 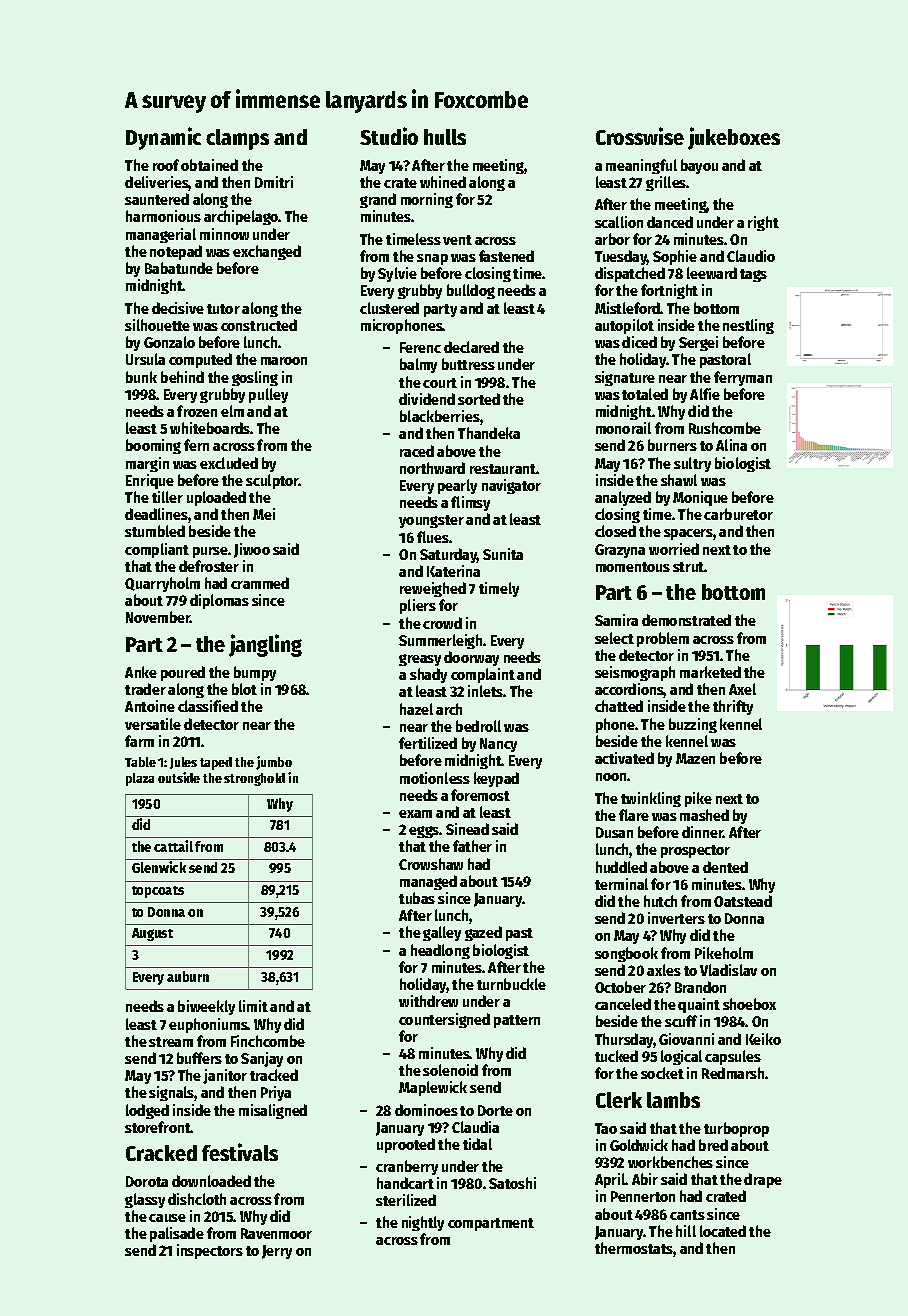 I want to click on Ferenc, so click(x=420, y=347).
